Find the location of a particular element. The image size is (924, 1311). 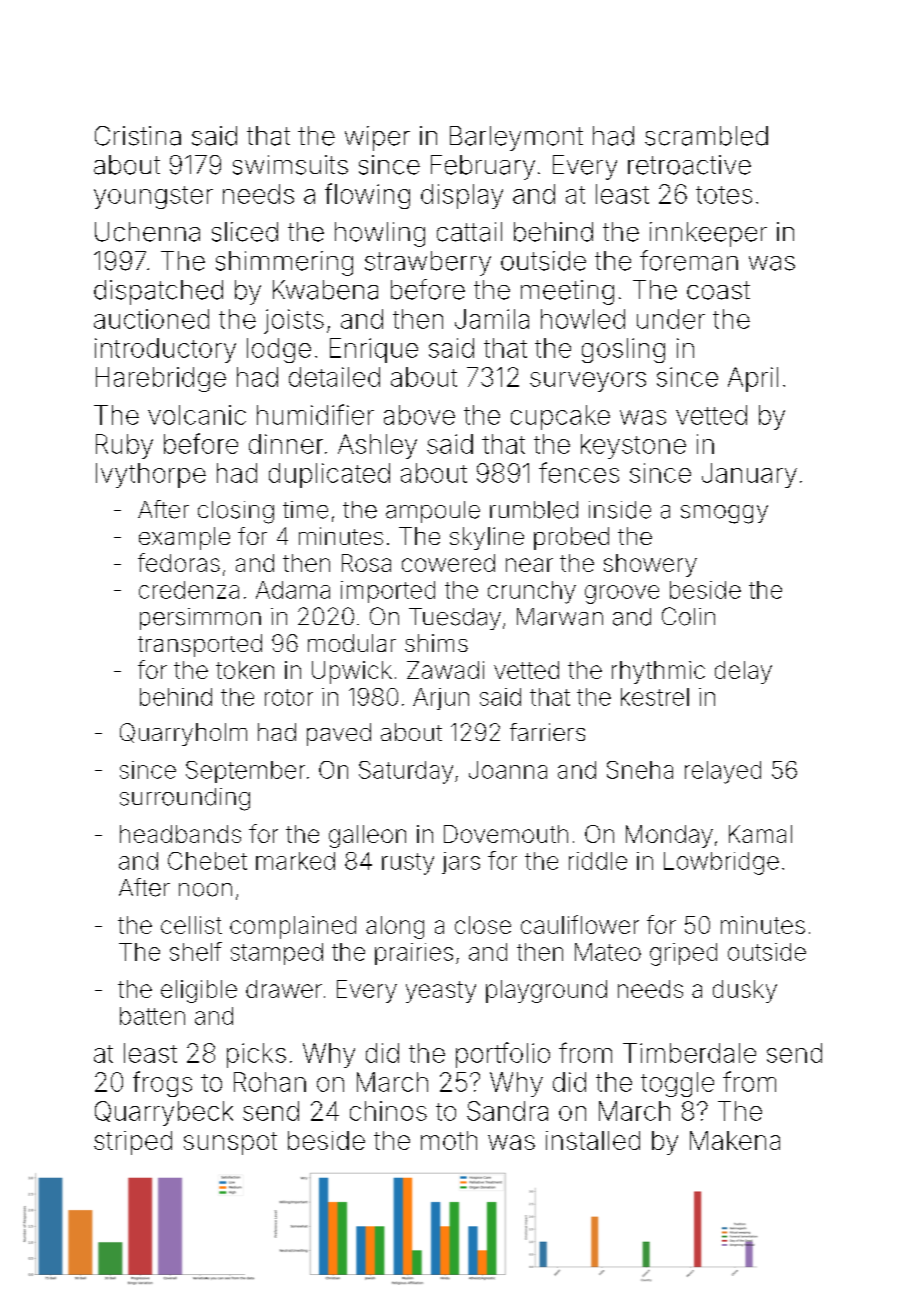

Makena is located at coordinates (735, 1140).
